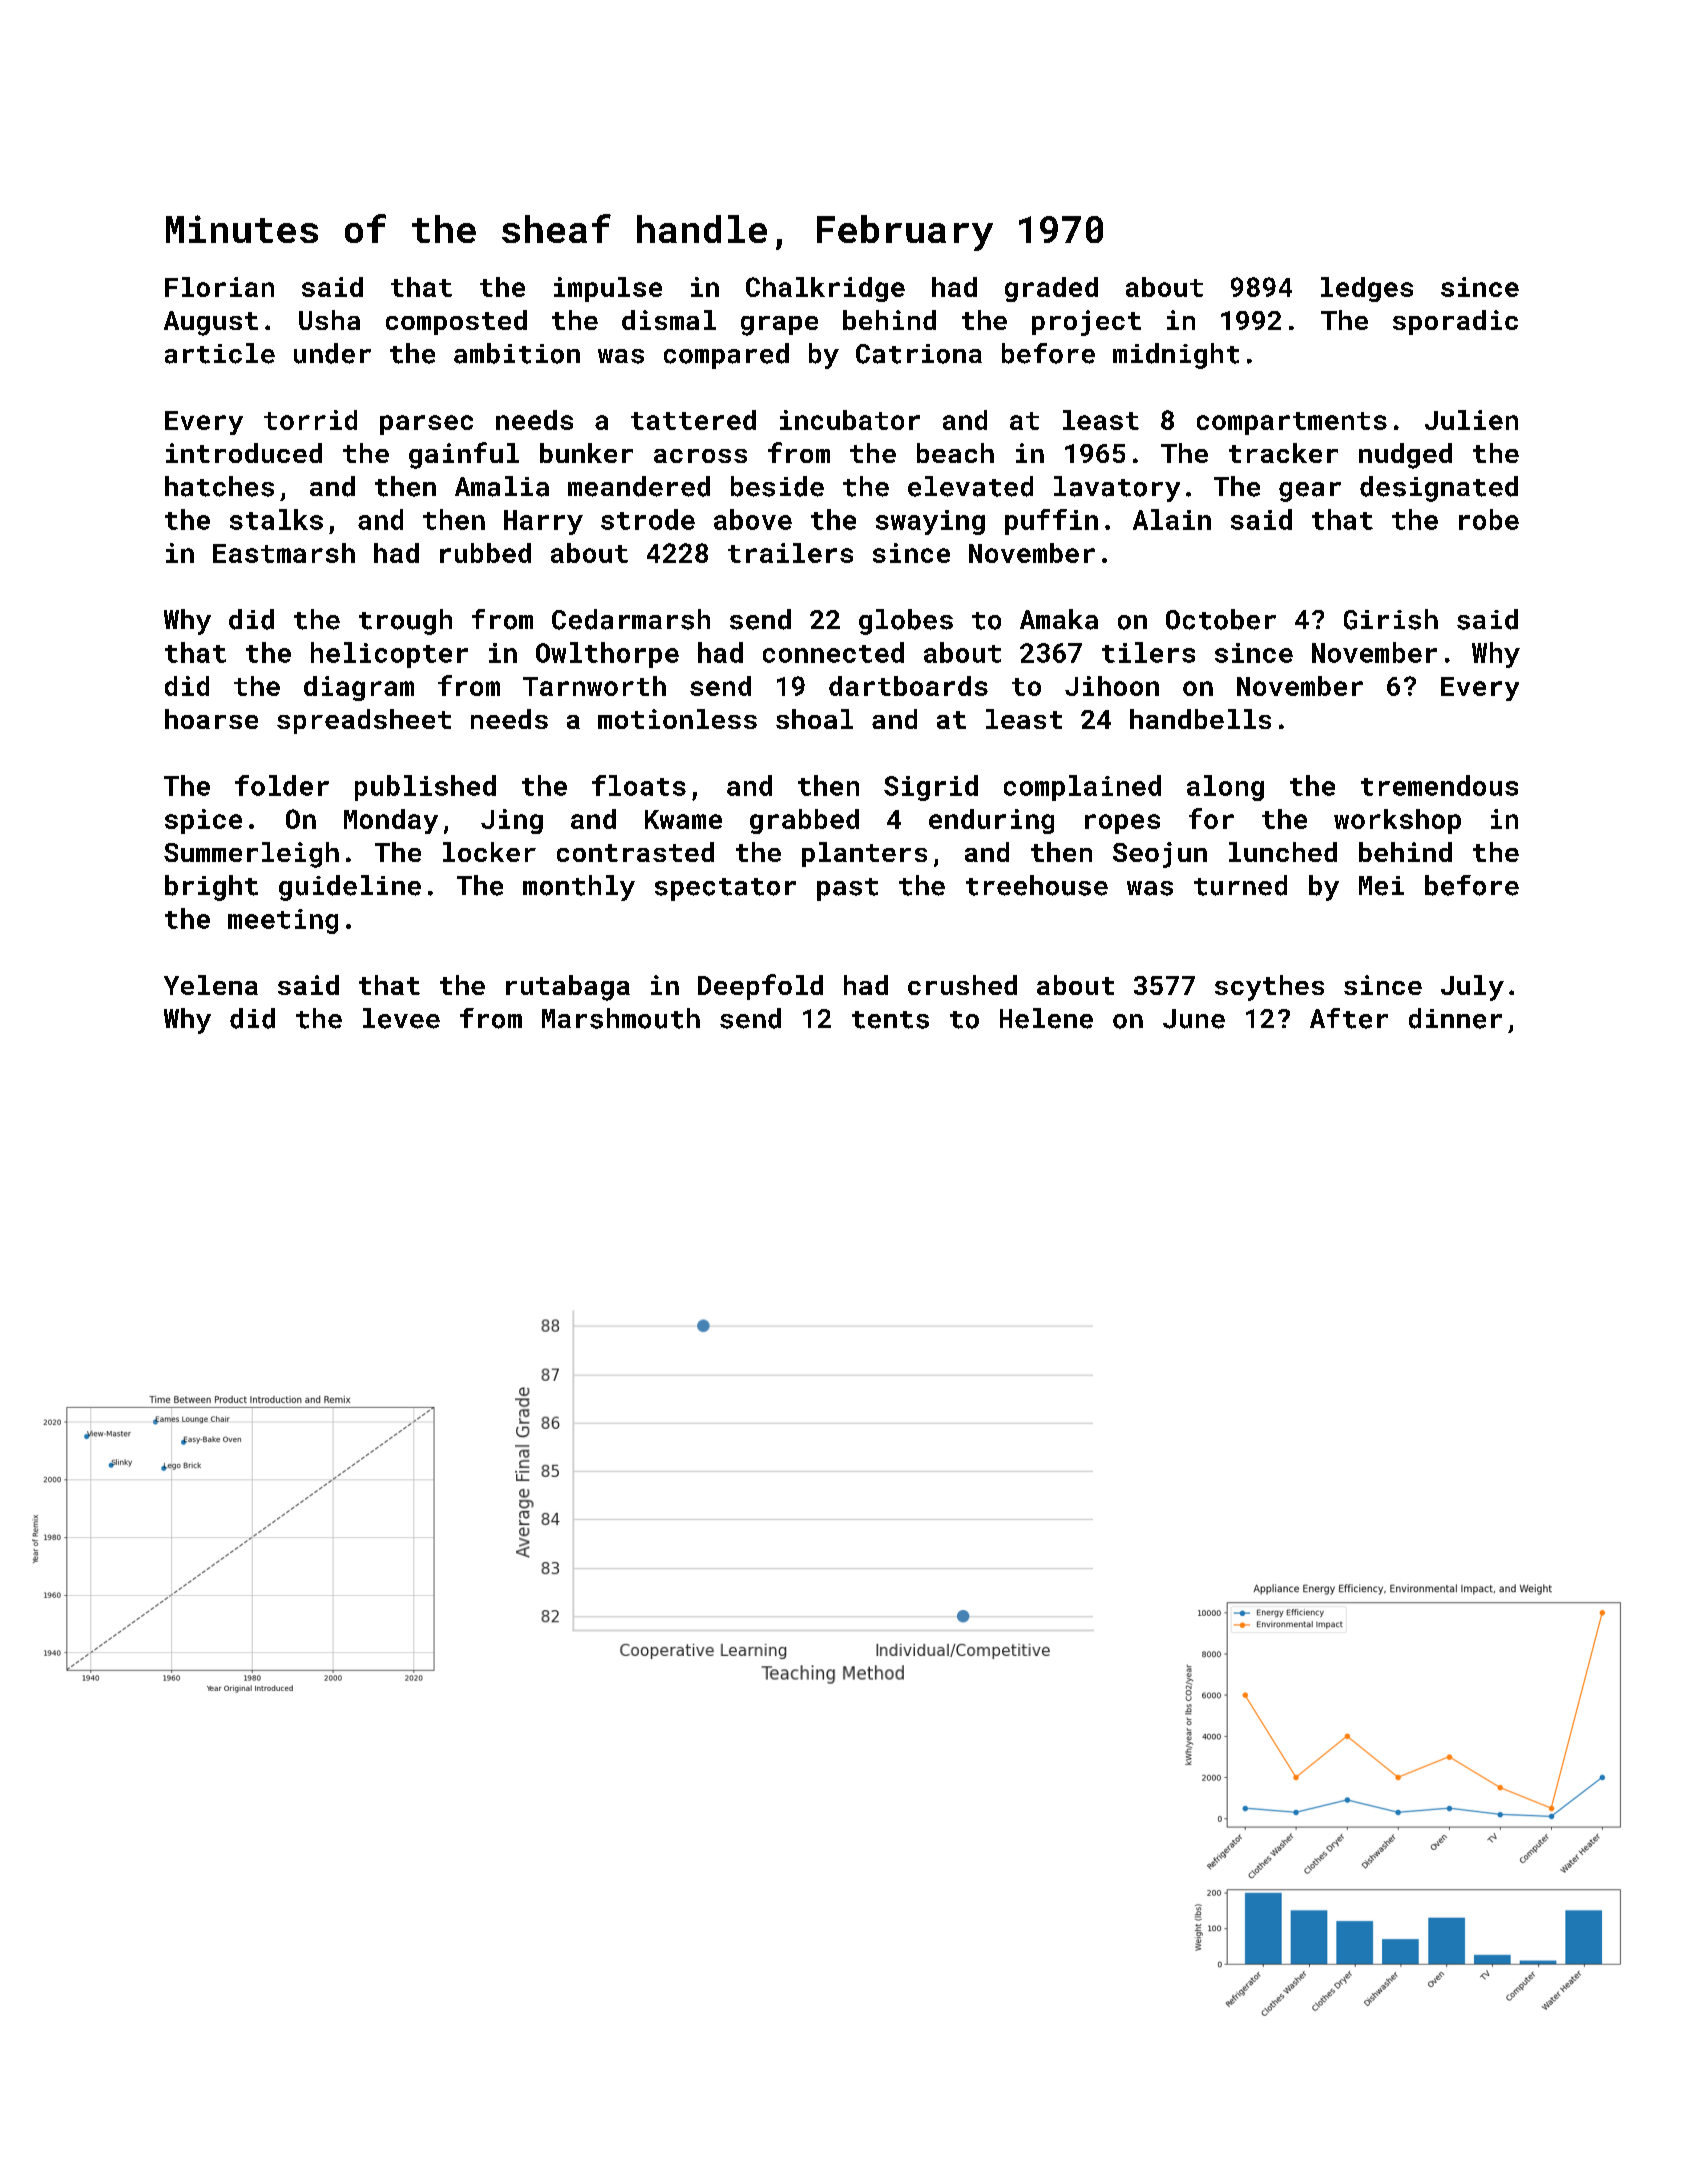 This screenshot has height=2178, width=1683. What do you see at coordinates (804, 821) in the screenshot?
I see `grabbed` at bounding box center [804, 821].
